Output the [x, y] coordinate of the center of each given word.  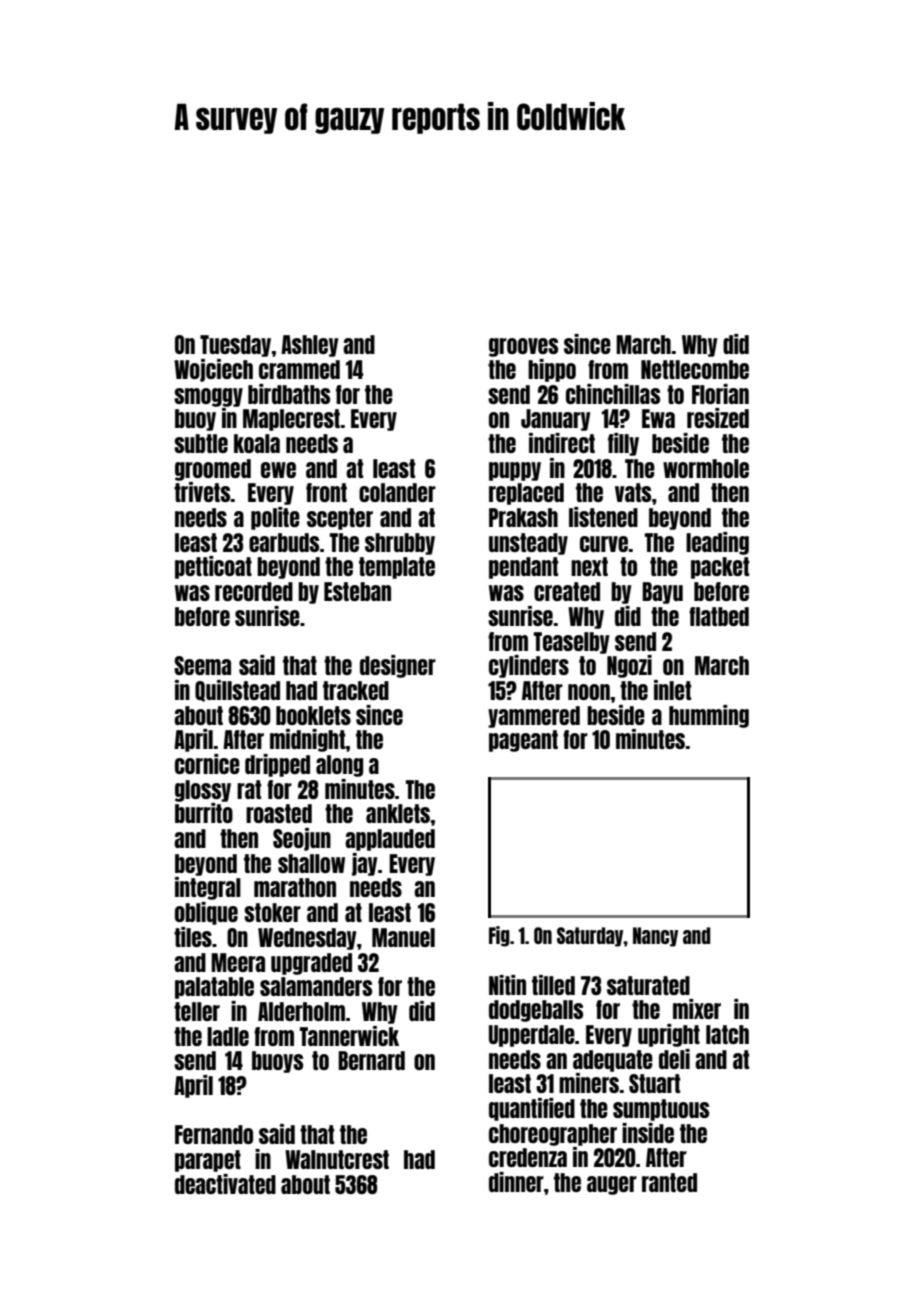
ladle [228, 1036]
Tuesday [235, 346]
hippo [552, 370]
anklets [398, 813]
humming [709, 716]
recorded [254, 591]
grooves [523, 347]
